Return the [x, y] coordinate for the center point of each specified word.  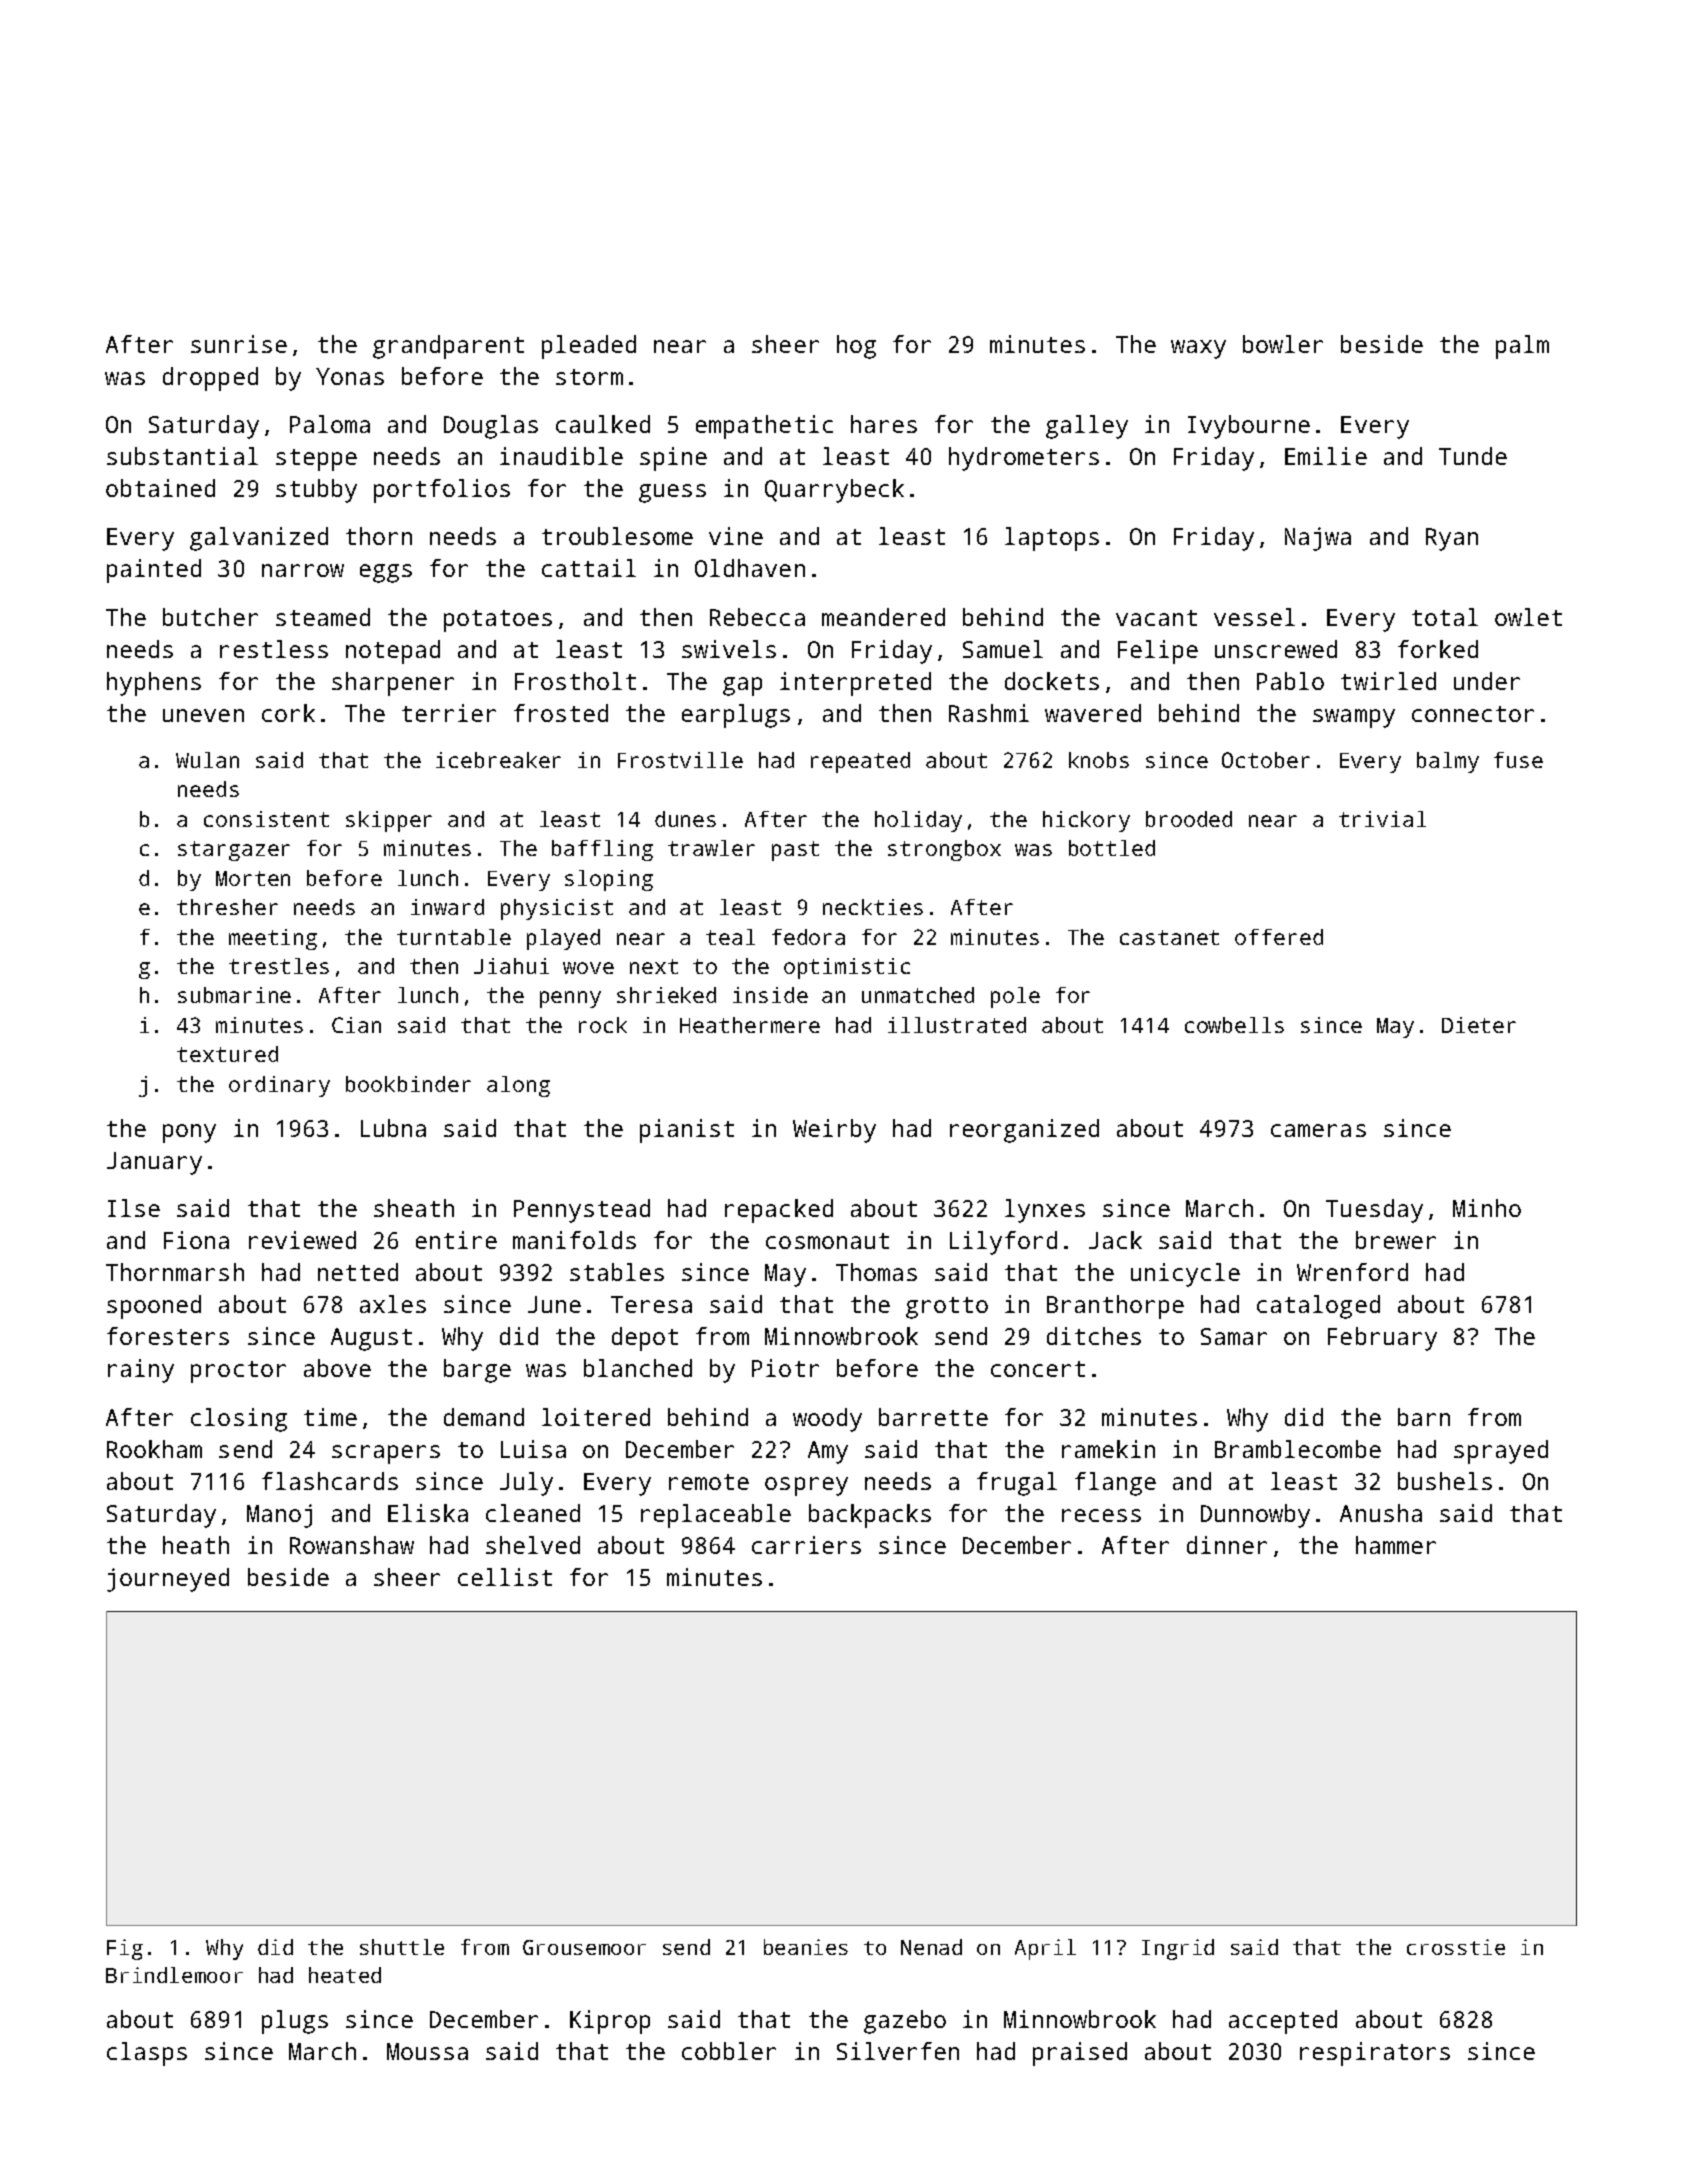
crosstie [1456, 1947]
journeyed [168, 1580]
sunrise [239, 344]
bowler [1283, 344]
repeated [860, 762]
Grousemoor [584, 1947]
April [1045, 1949]
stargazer [234, 851]
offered [1279, 937]
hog [856, 347]
